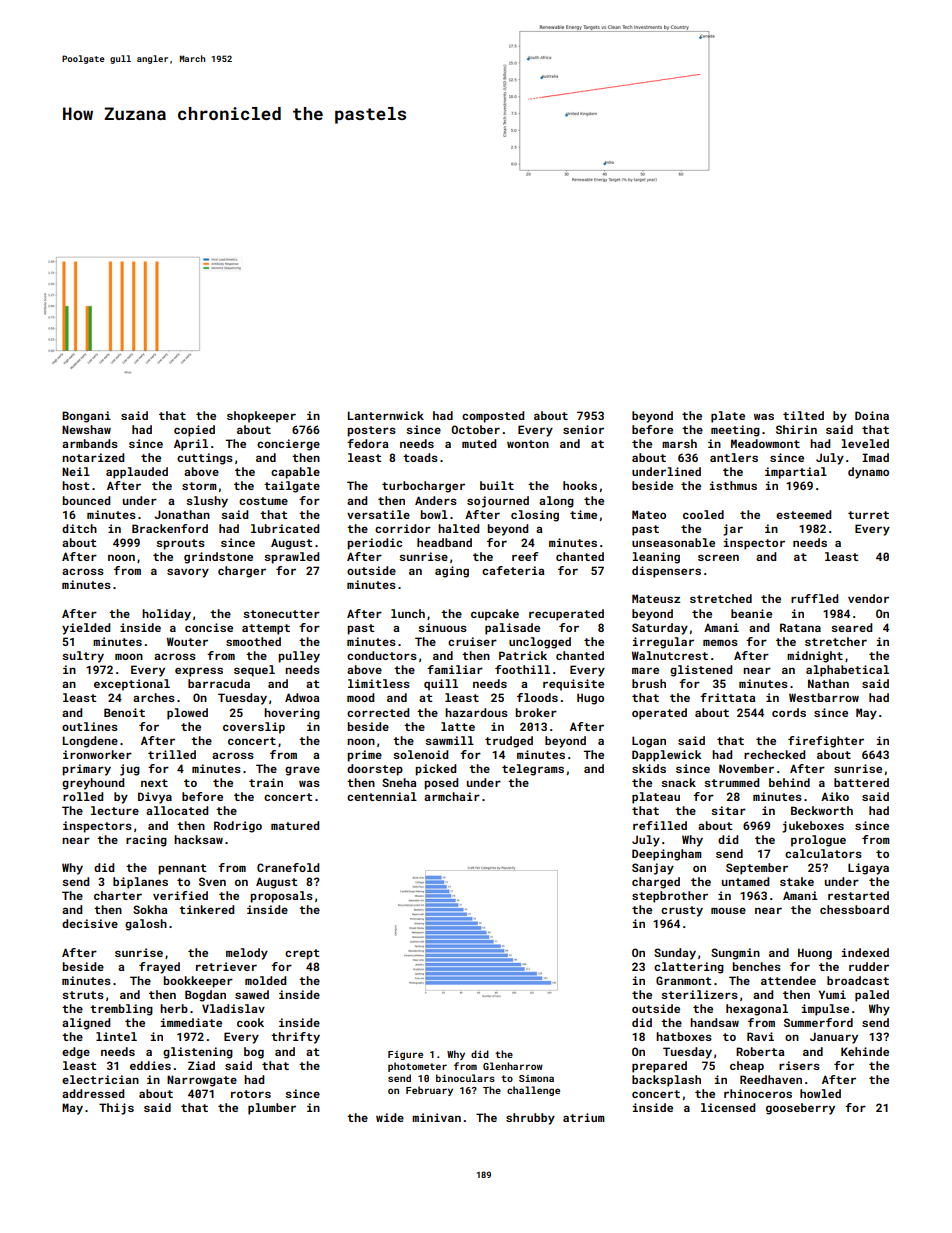  I want to click on molded, so click(265, 980).
